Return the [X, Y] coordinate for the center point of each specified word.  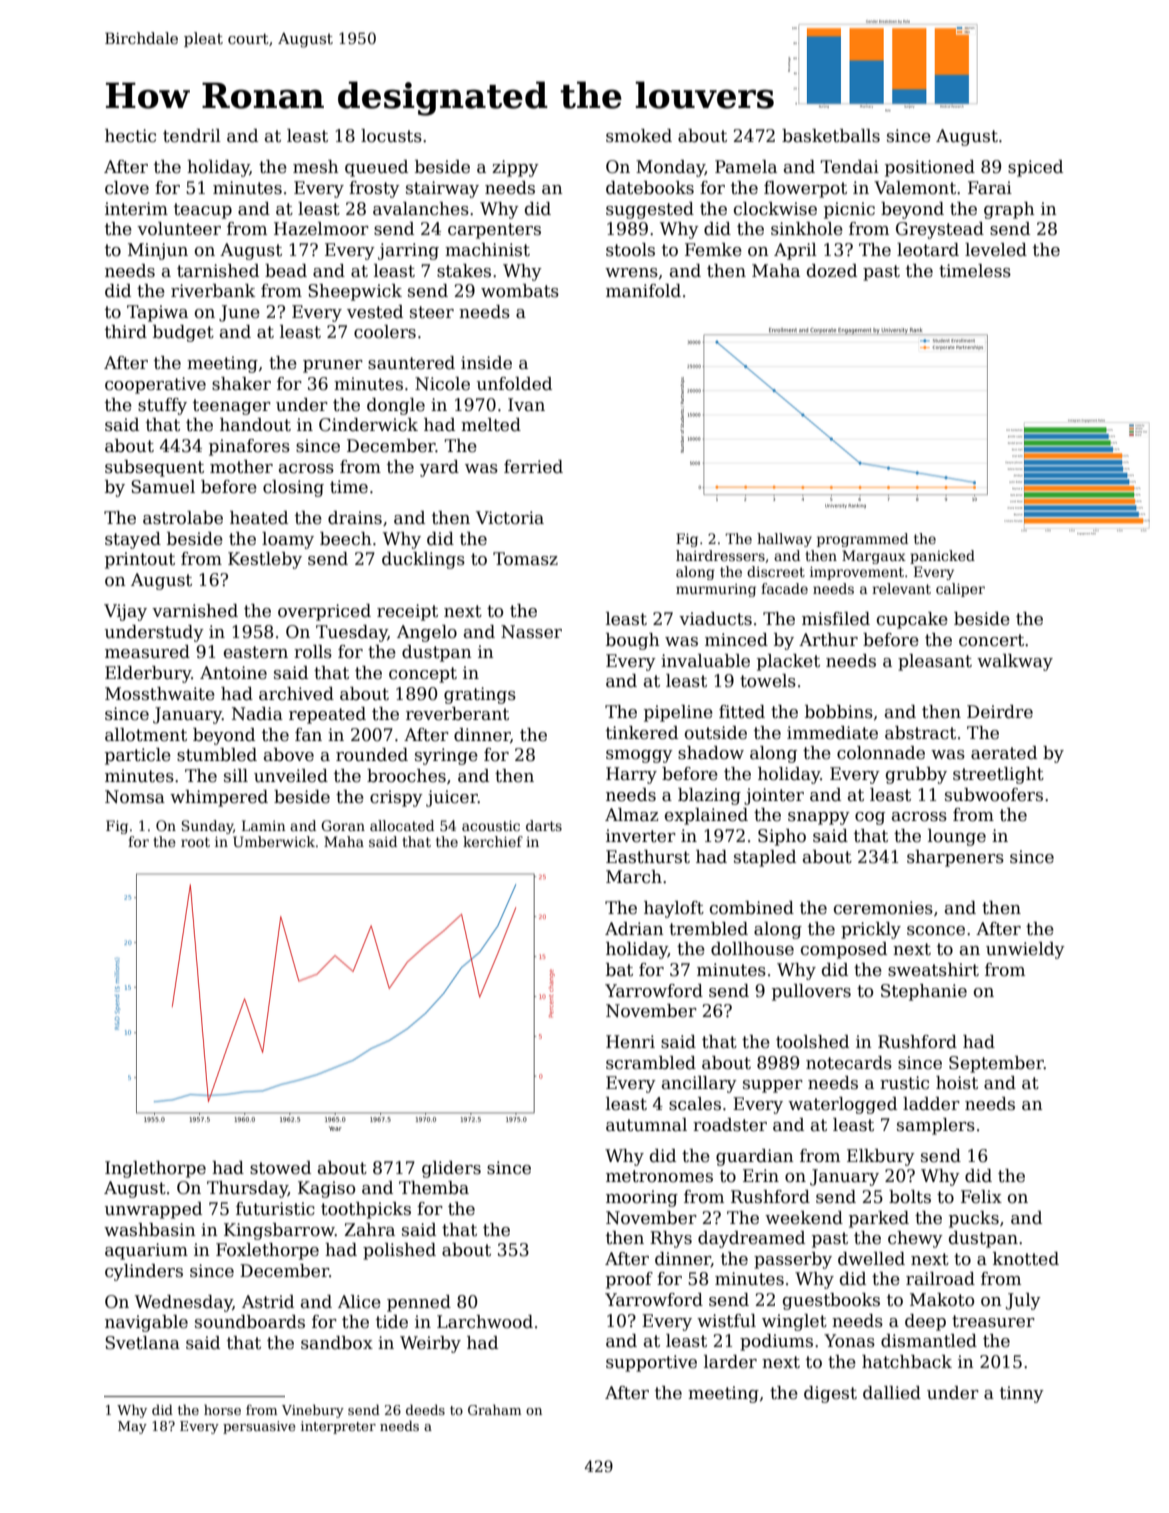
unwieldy [1025, 950]
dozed [832, 271]
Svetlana [142, 1343]
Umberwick [274, 841]
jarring [408, 251]
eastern [256, 652]
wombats [520, 291]
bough [633, 641]
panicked [942, 557]
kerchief [493, 841]
